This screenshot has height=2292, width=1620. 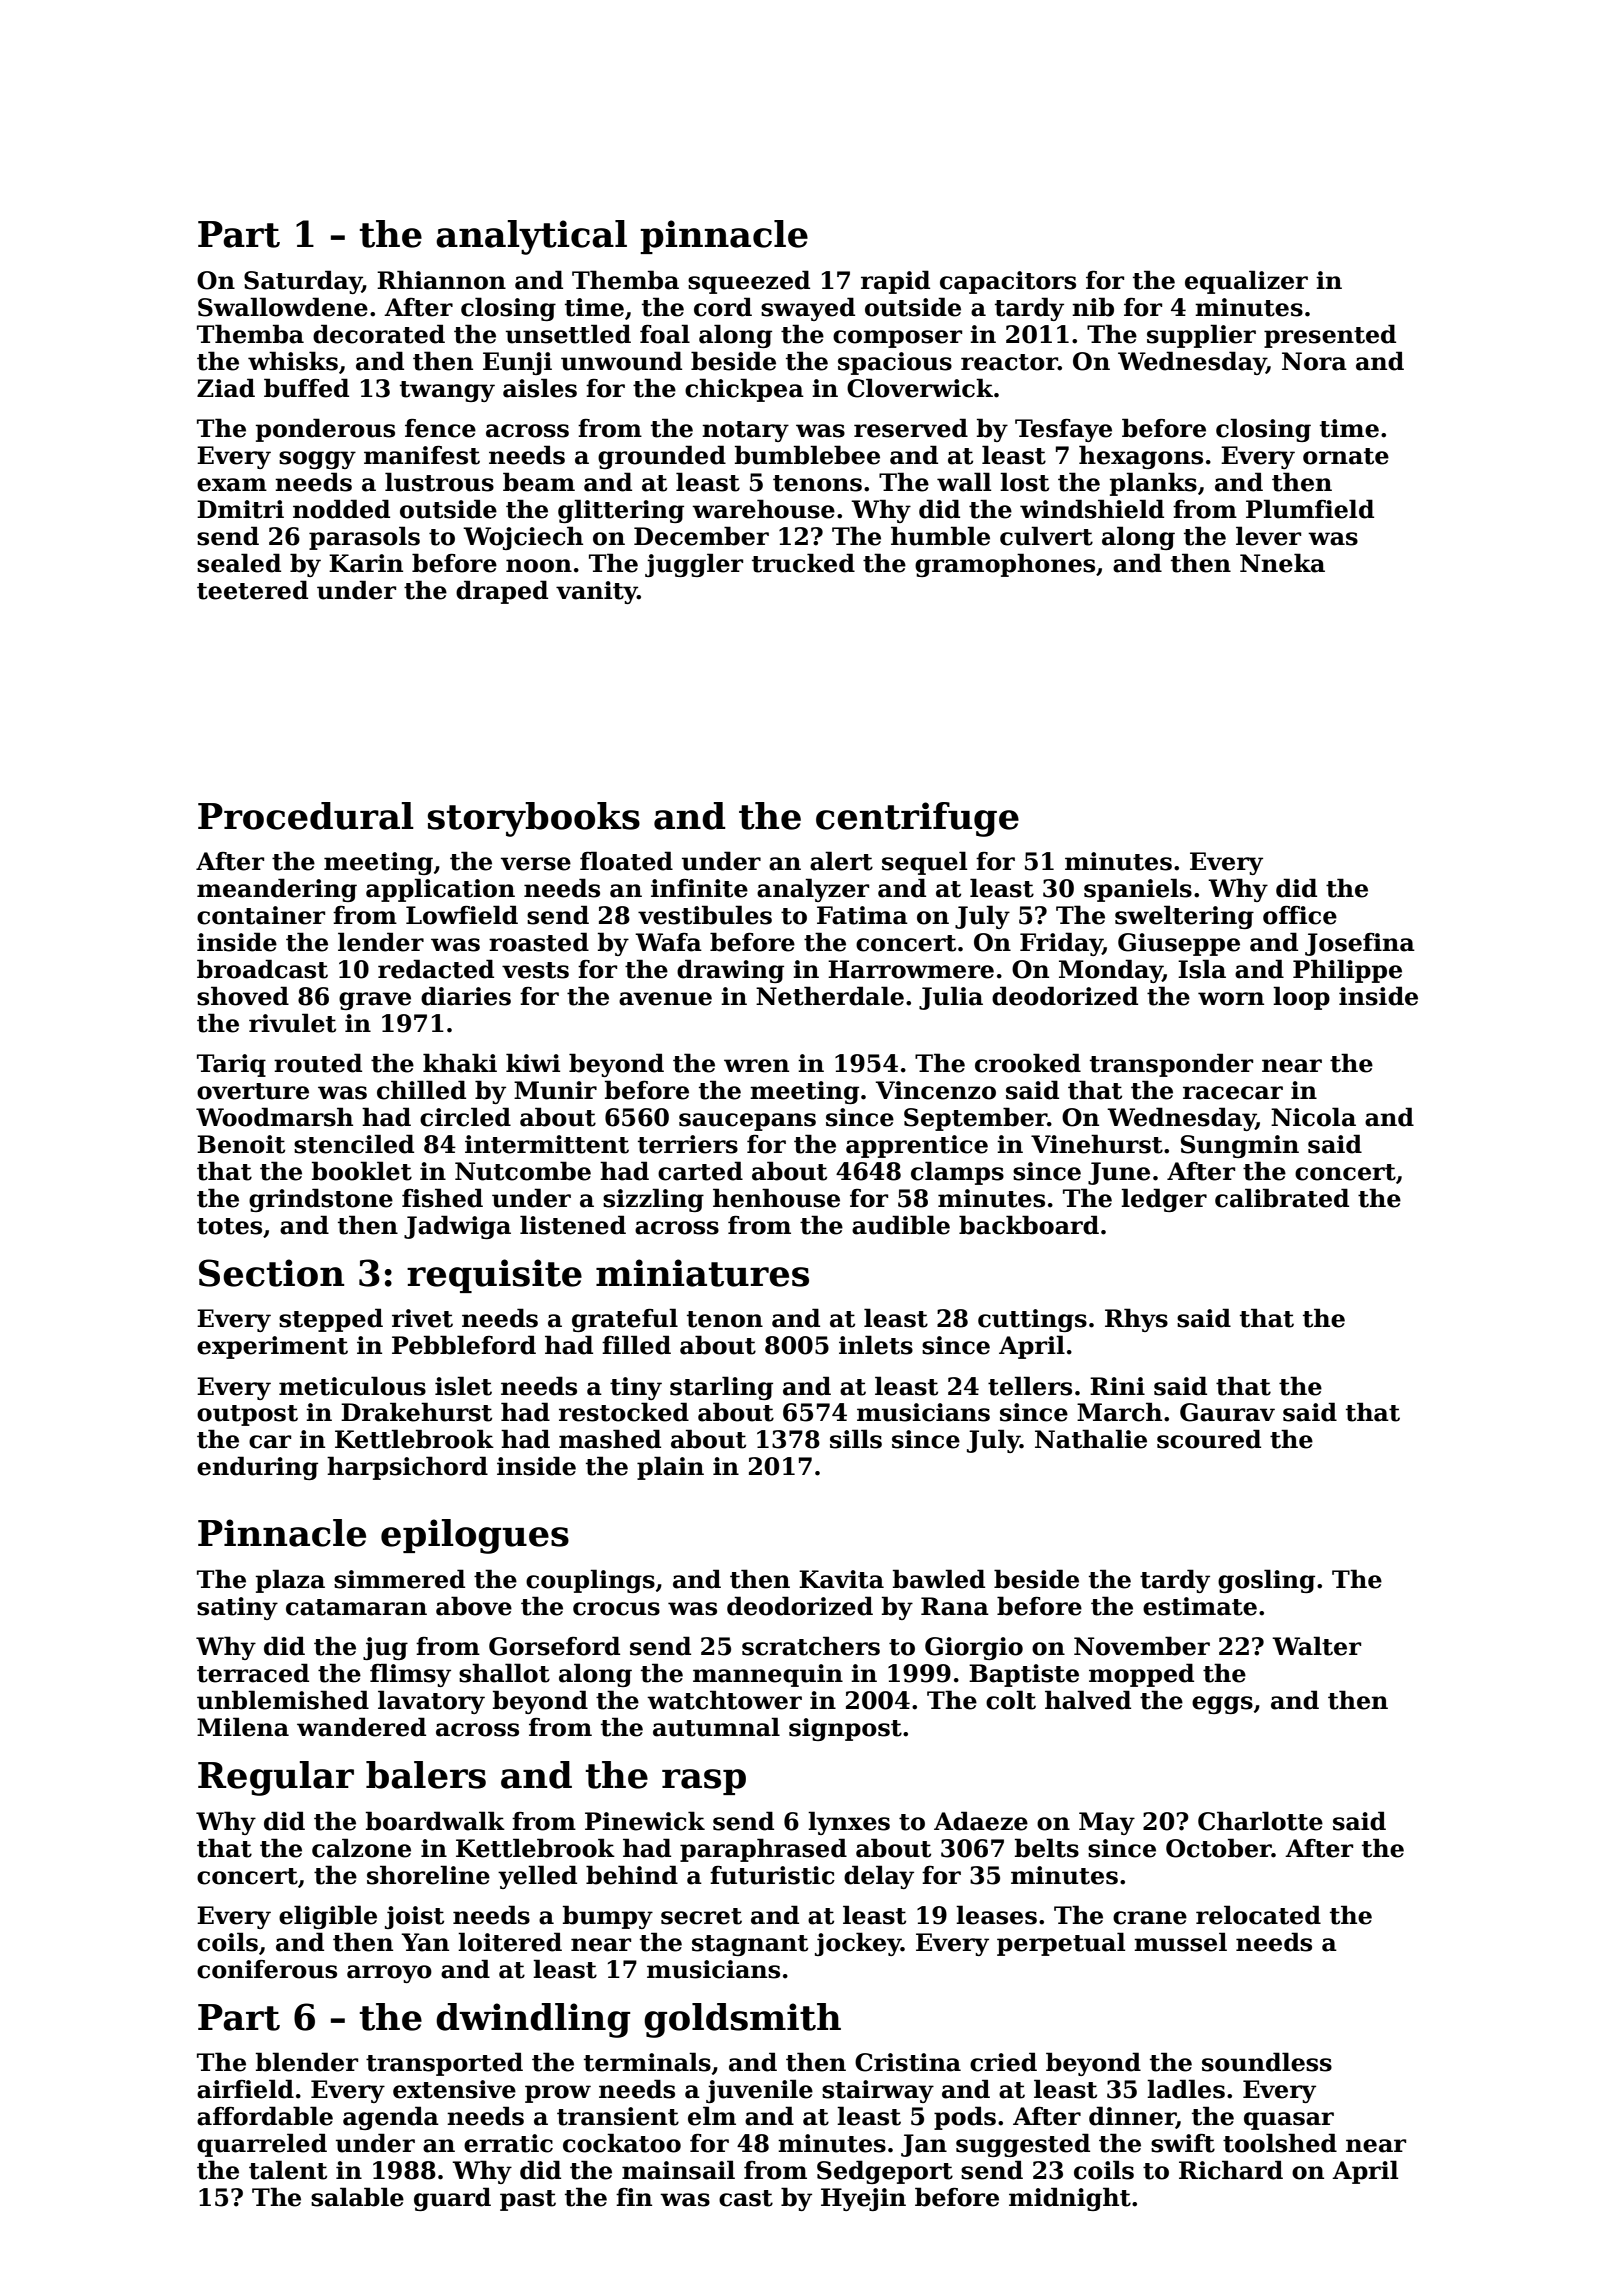 What do you see at coordinates (1330, 336) in the screenshot?
I see `presented` at bounding box center [1330, 336].
